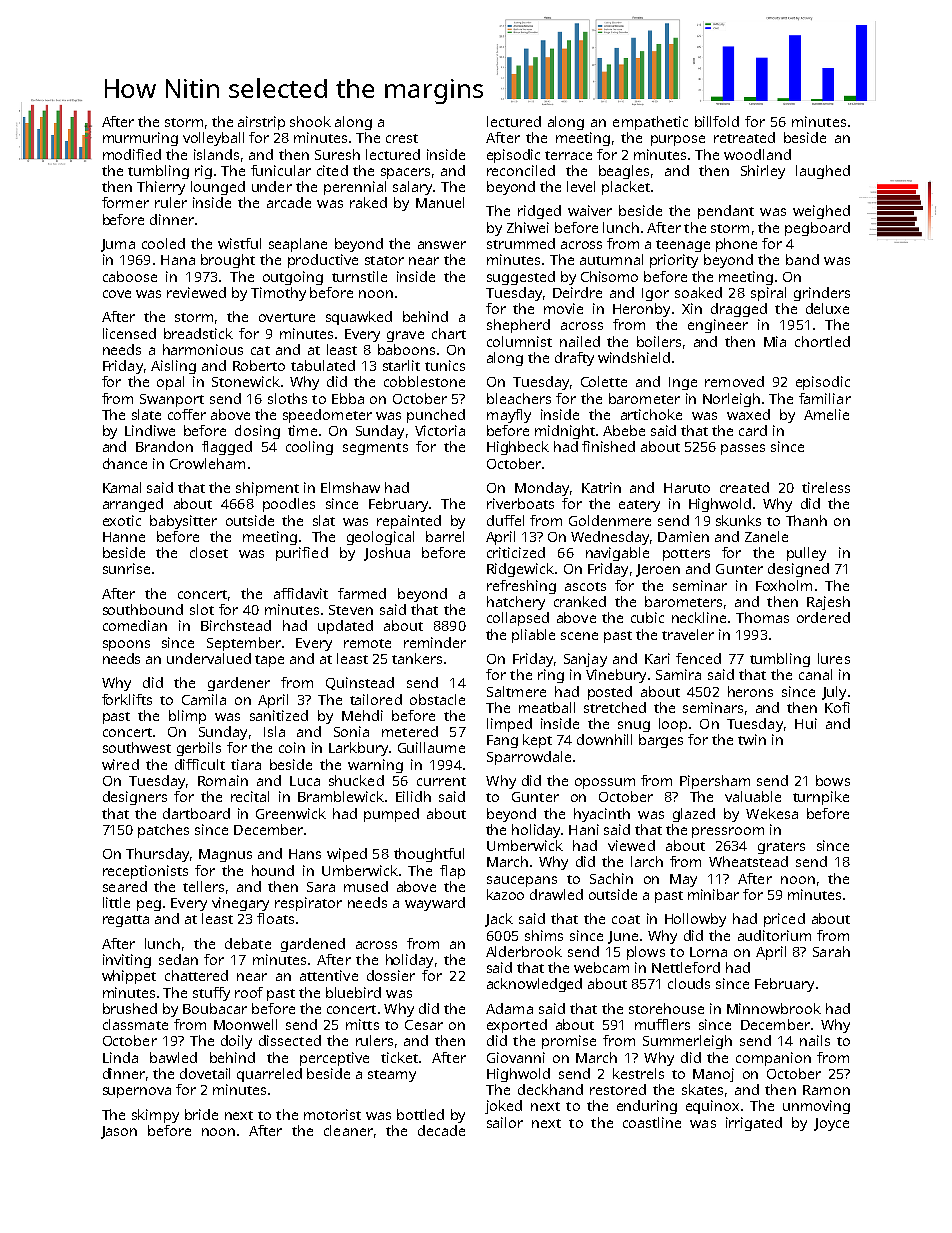  What do you see at coordinates (802, 259) in the screenshot?
I see `band` at bounding box center [802, 259].
